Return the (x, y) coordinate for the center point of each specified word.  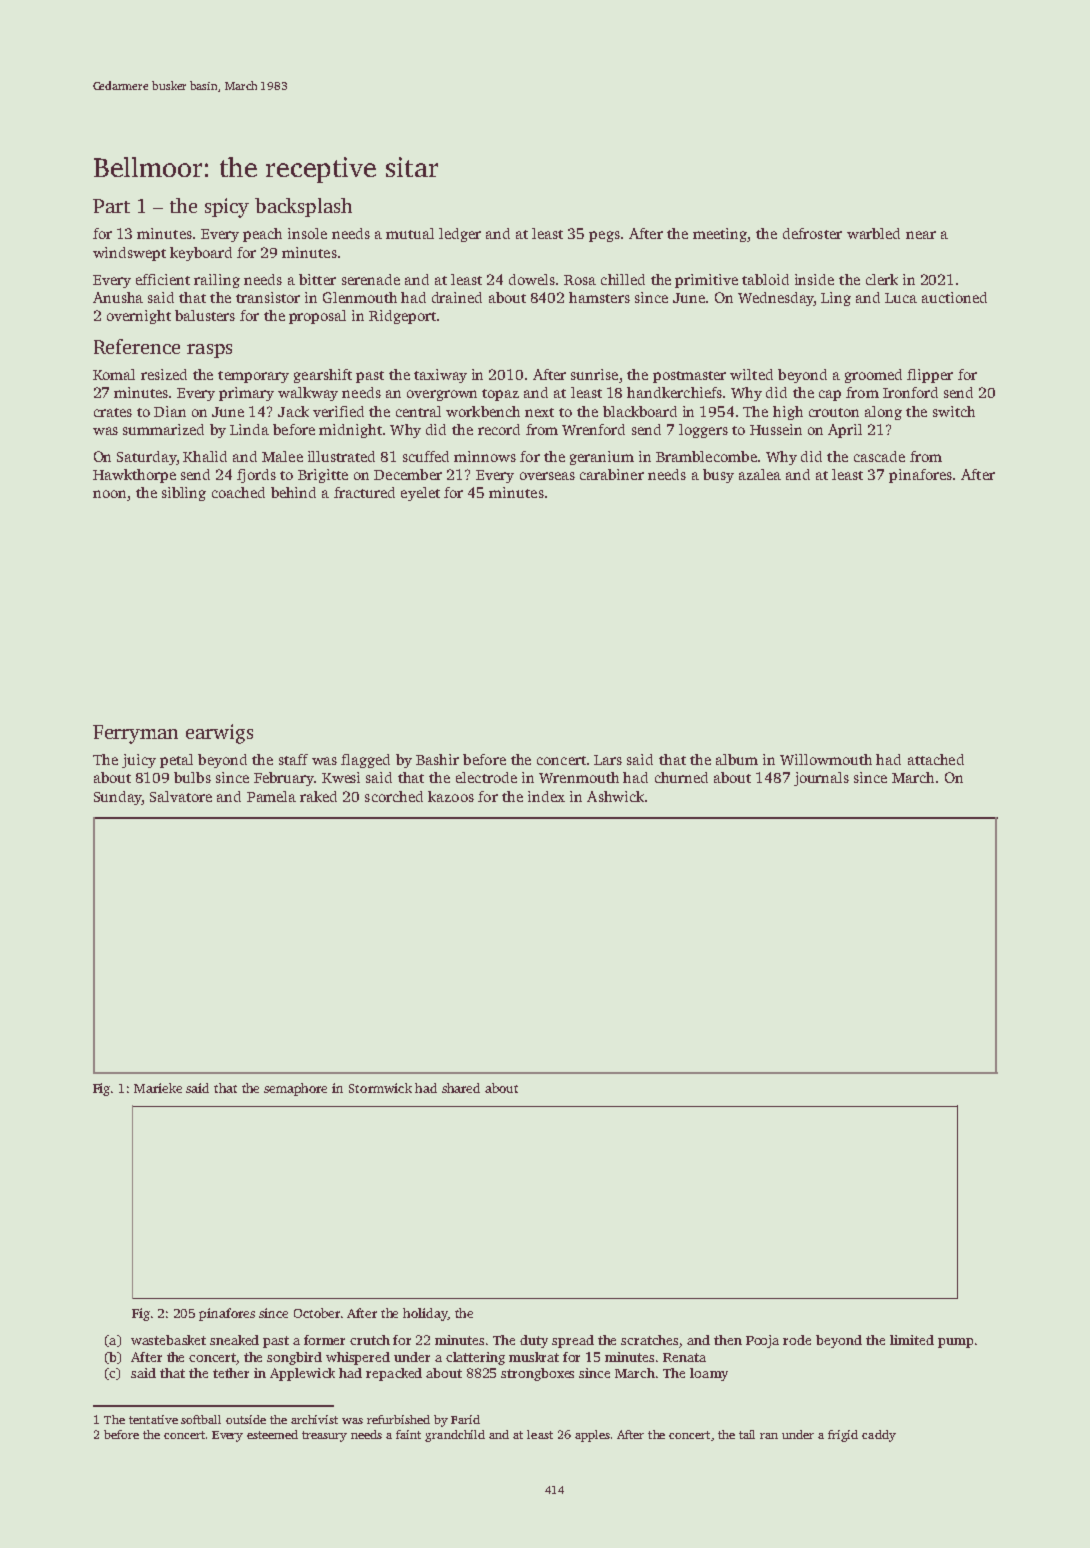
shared (461, 1088)
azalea (760, 474)
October (317, 1313)
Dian (170, 411)
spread (573, 1341)
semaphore (295, 1089)
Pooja (762, 1341)
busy (718, 476)
